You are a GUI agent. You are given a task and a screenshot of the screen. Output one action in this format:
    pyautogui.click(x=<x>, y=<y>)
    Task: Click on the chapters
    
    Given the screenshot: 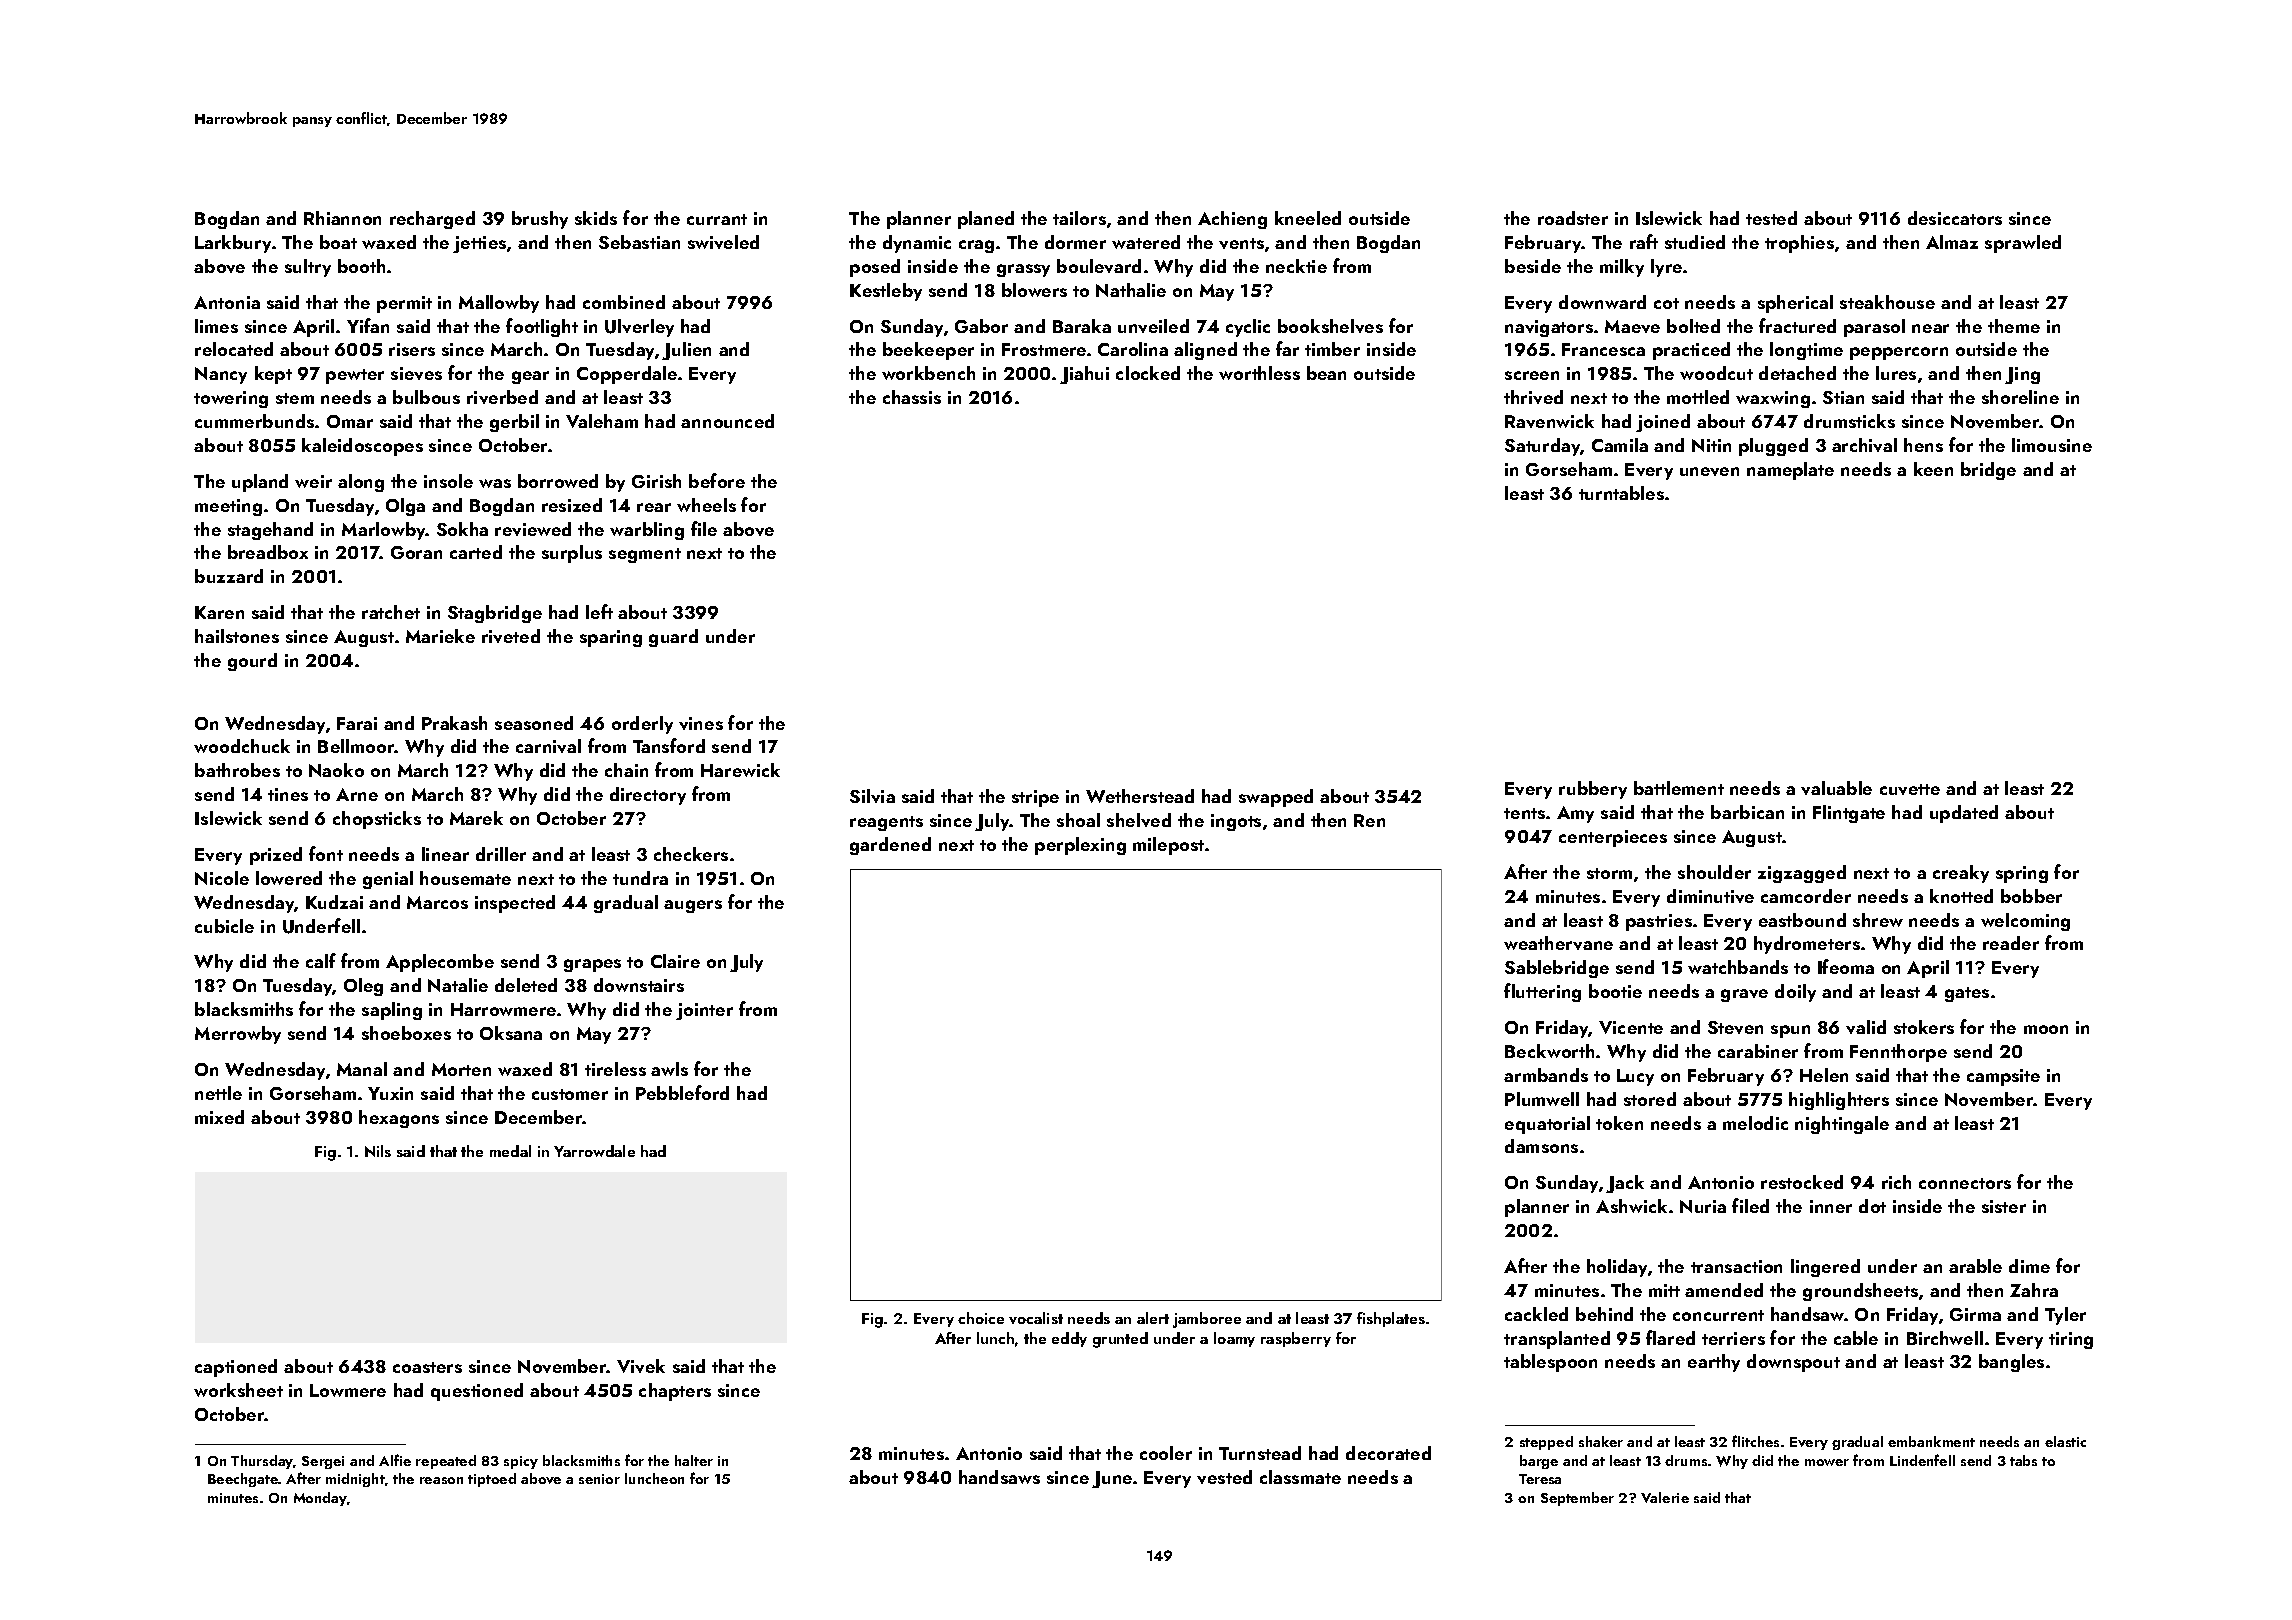 What is the action you would take?
    pyautogui.click(x=675, y=1392)
